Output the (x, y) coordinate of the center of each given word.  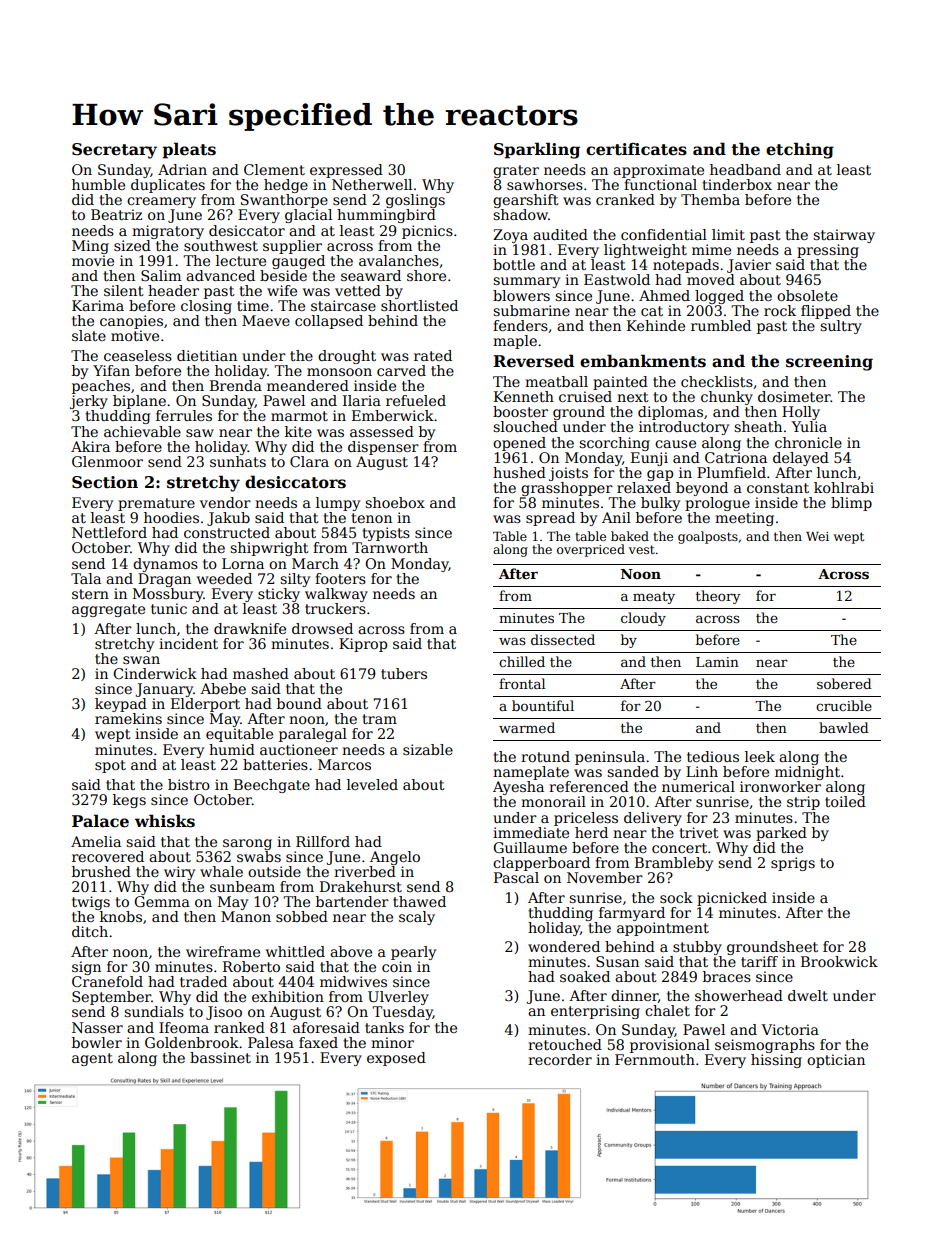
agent (92, 1059)
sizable (428, 749)
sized (132, 245)
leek (760, 756)
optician (836, 1061)
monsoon (339, 372)
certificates (636, 149)
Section (105, 482)
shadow (520, 214)
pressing (828, 251)
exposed (396, 1059)
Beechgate (272, 786)
